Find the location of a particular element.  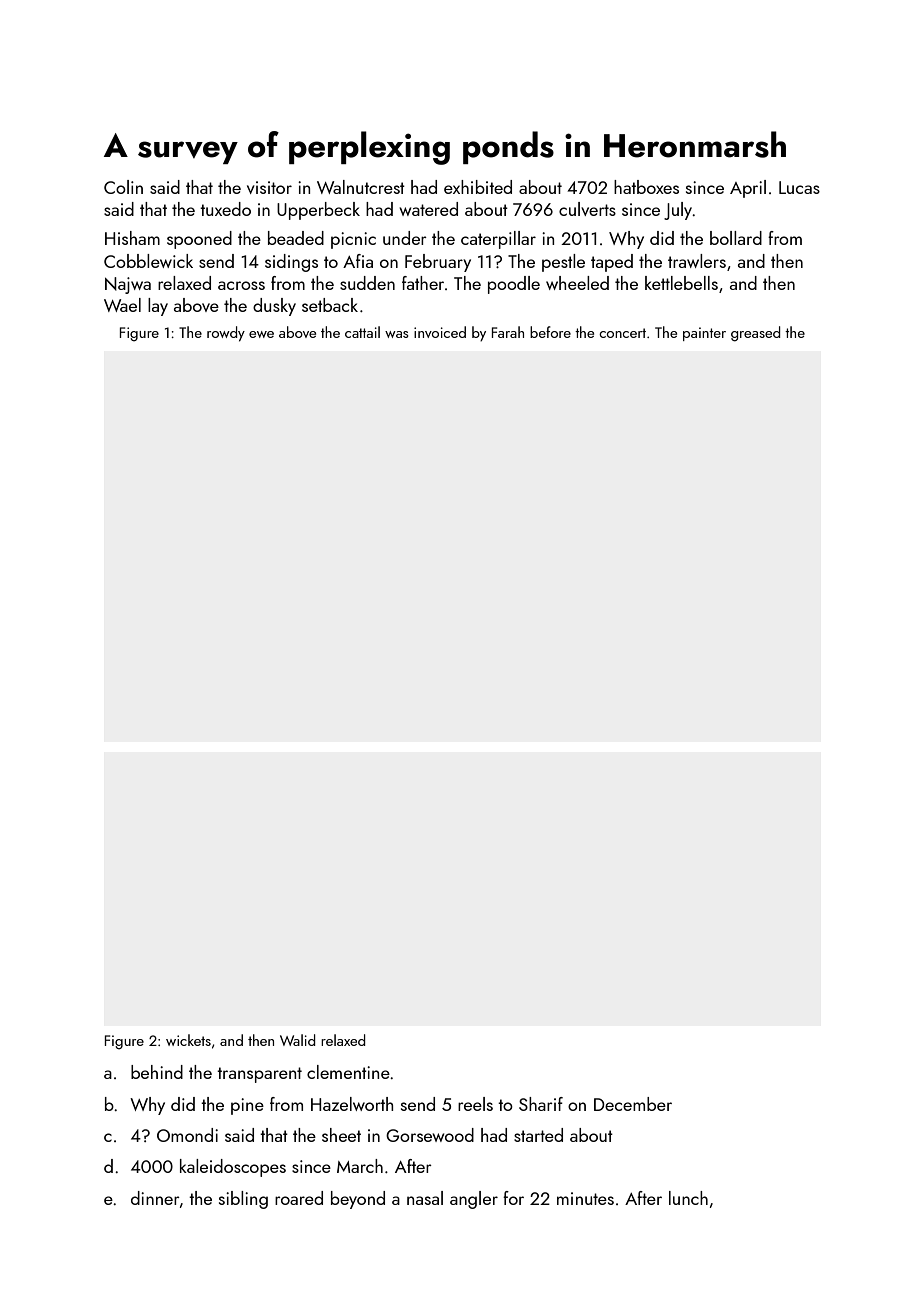

April is located at coordinates (748, 189).
